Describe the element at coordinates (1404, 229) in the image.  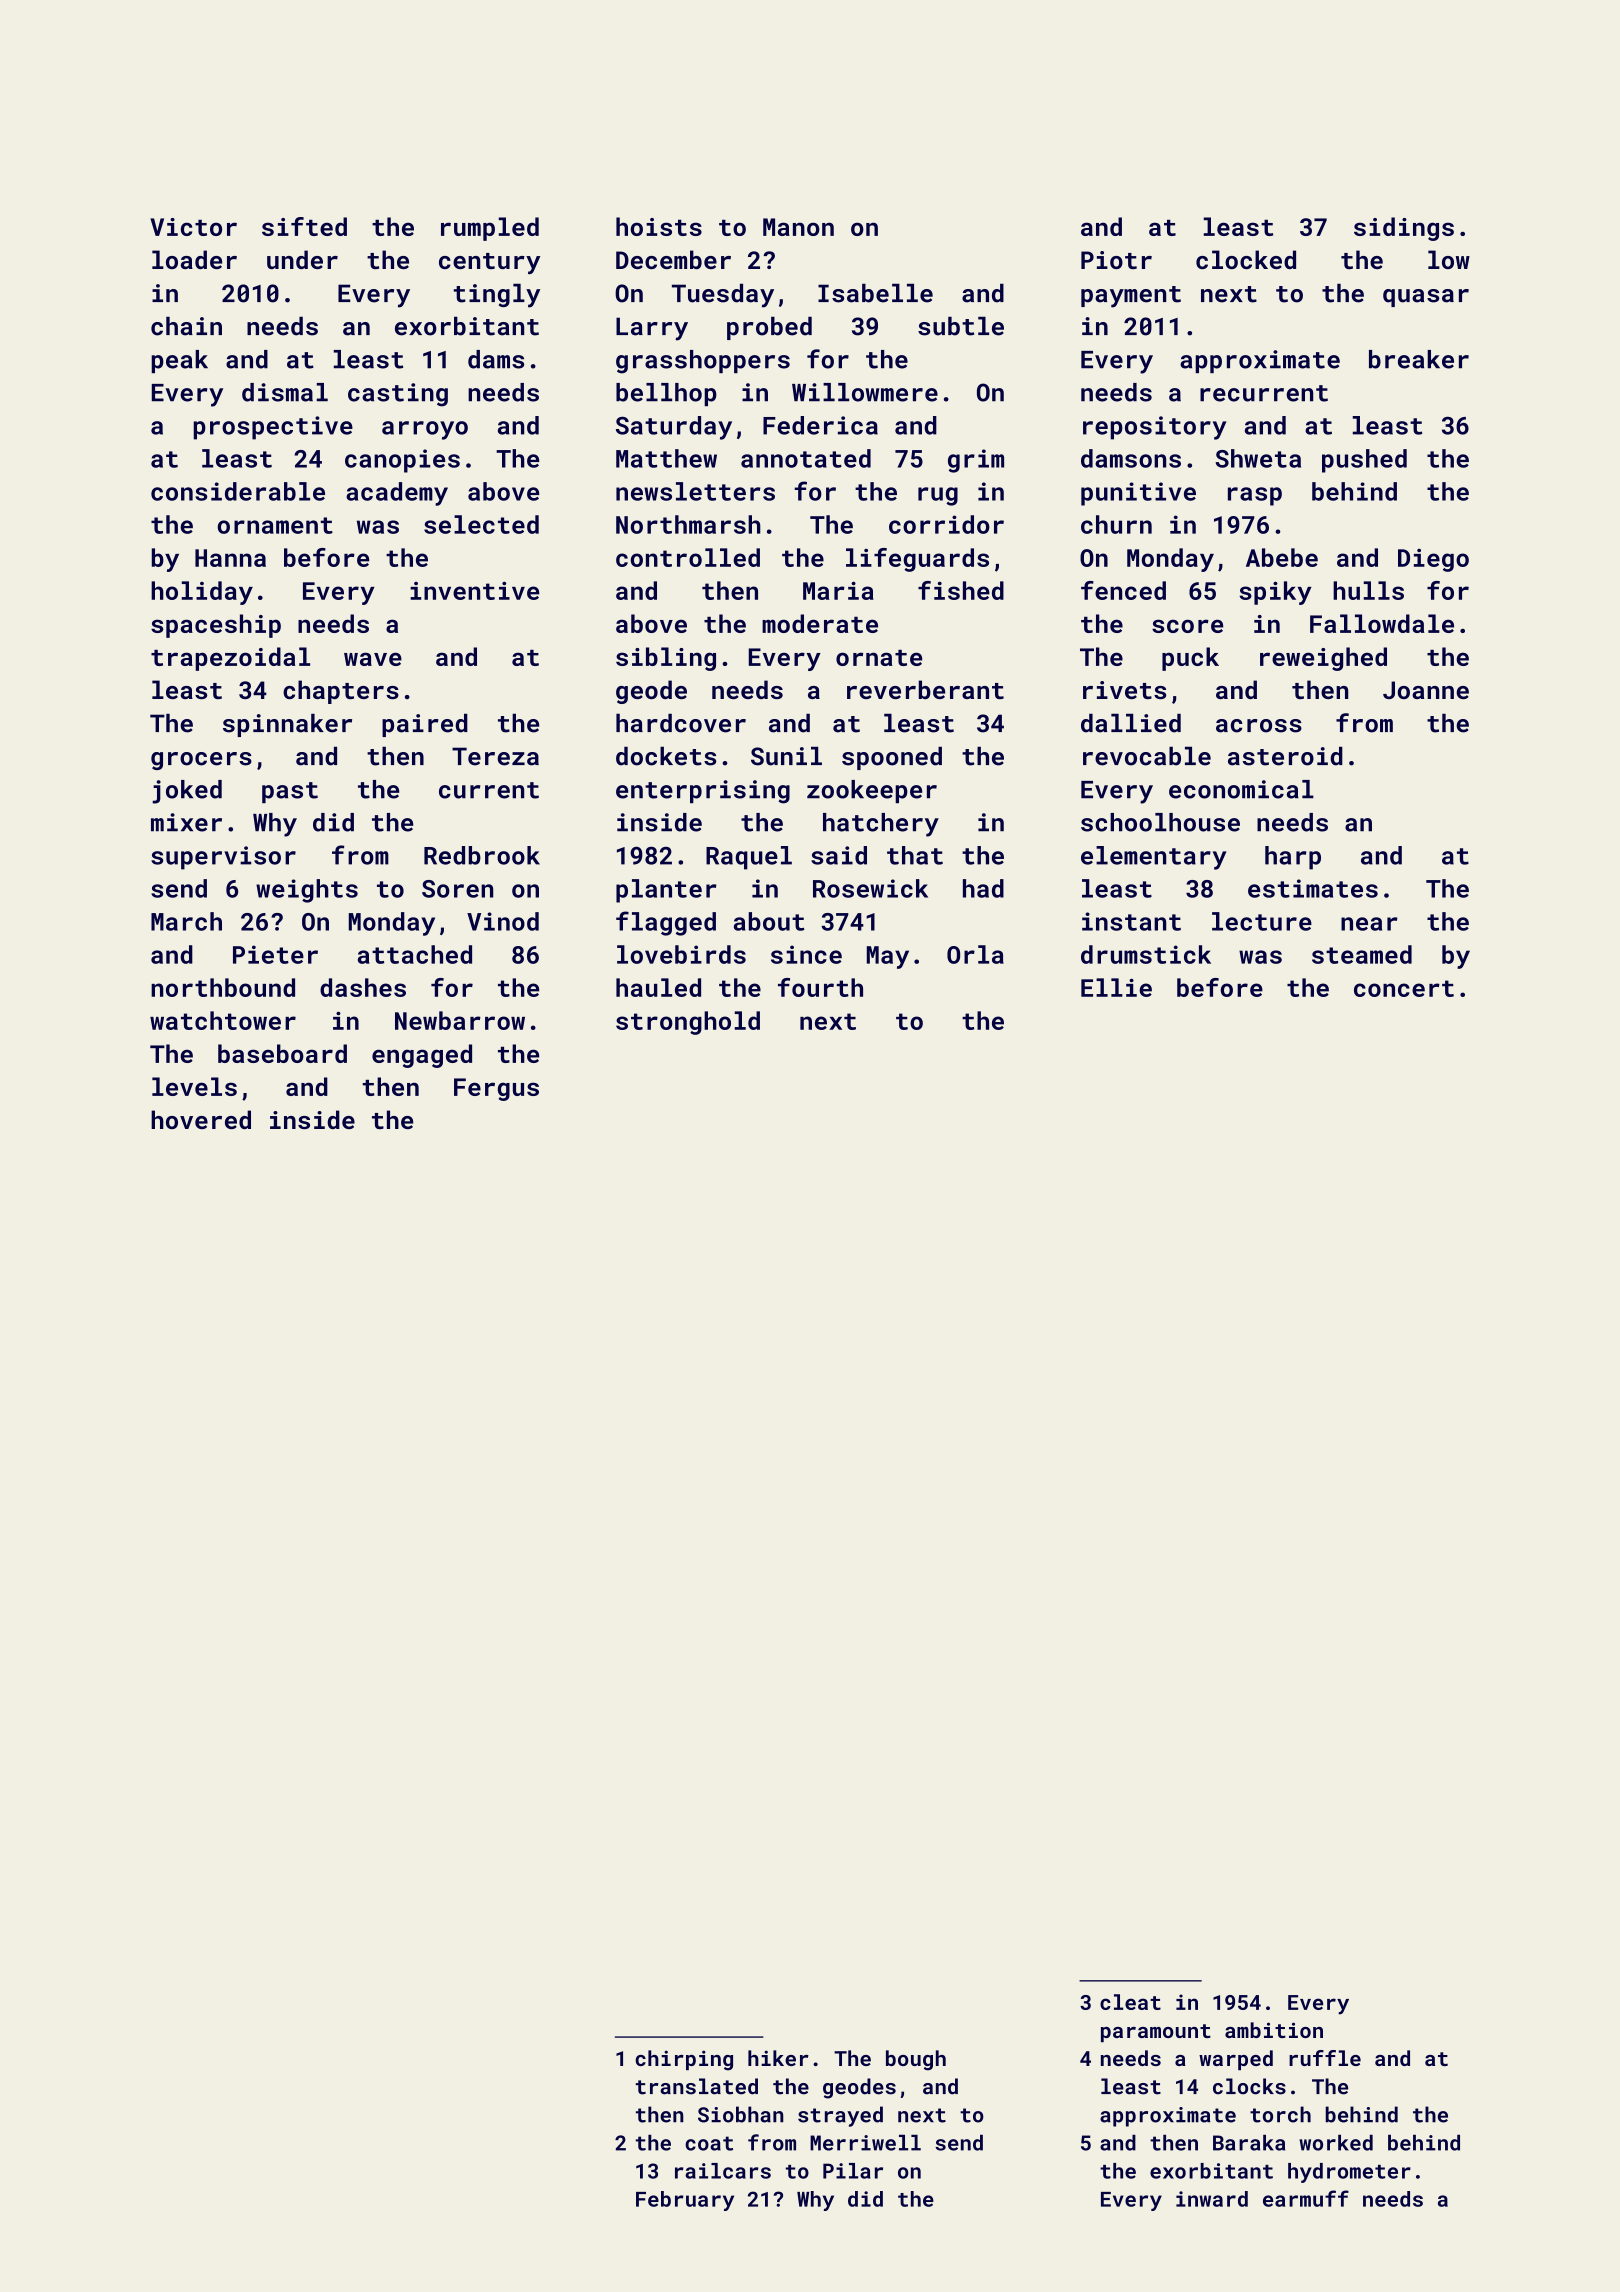
I see `sidings` at that location.
